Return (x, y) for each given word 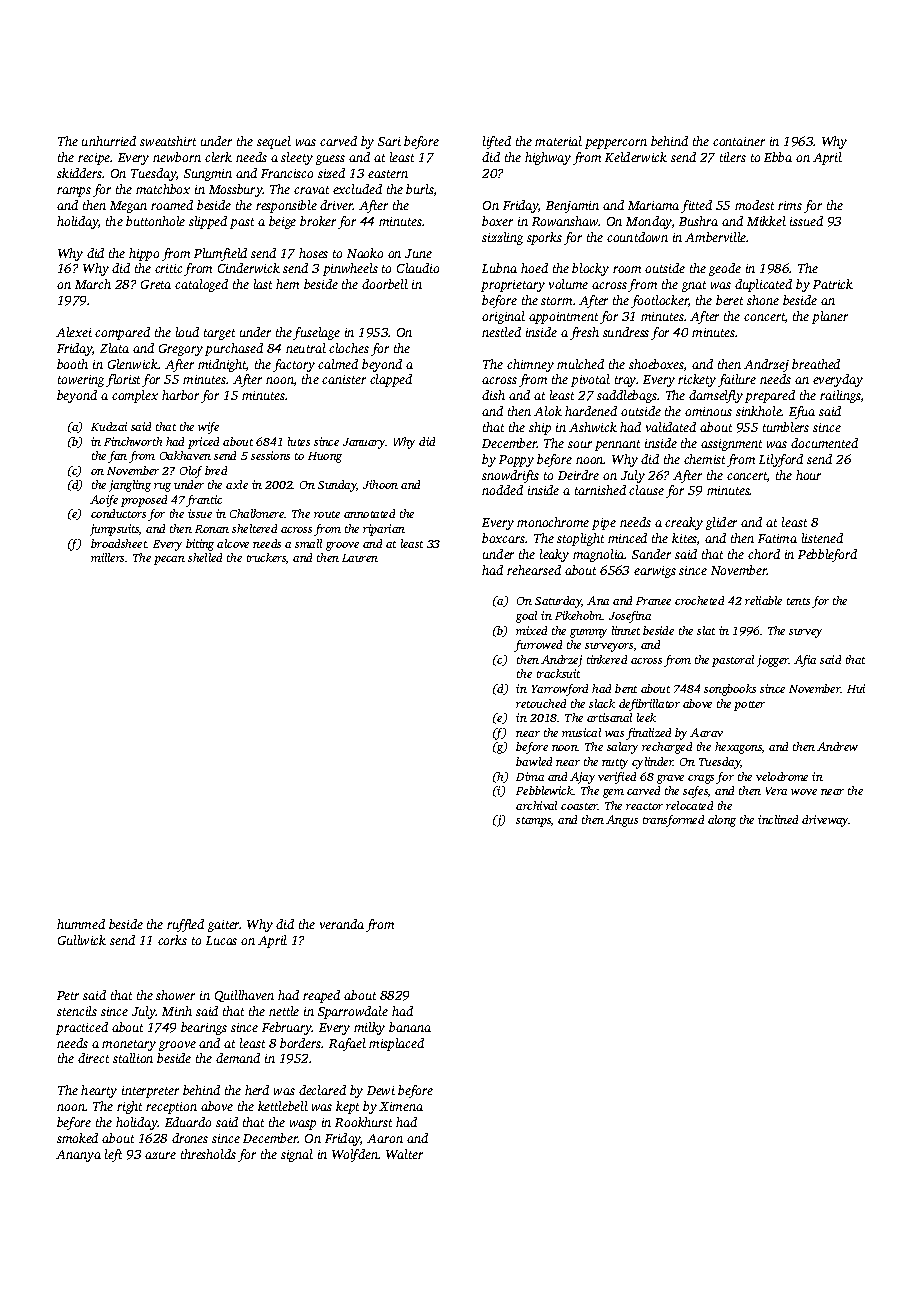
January (364, 443)
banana (410, 1027)
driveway (825, 821)
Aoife (104, 501)
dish (493, 395)
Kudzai (109, 426)
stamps (533, 822)
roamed (172, 205)
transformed (673, 821)
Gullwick (82, 940)
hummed (81, 924)
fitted (696, 206)
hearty (99, 1091)
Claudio (418, 268)
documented (824, 443)
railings (840, 396)
